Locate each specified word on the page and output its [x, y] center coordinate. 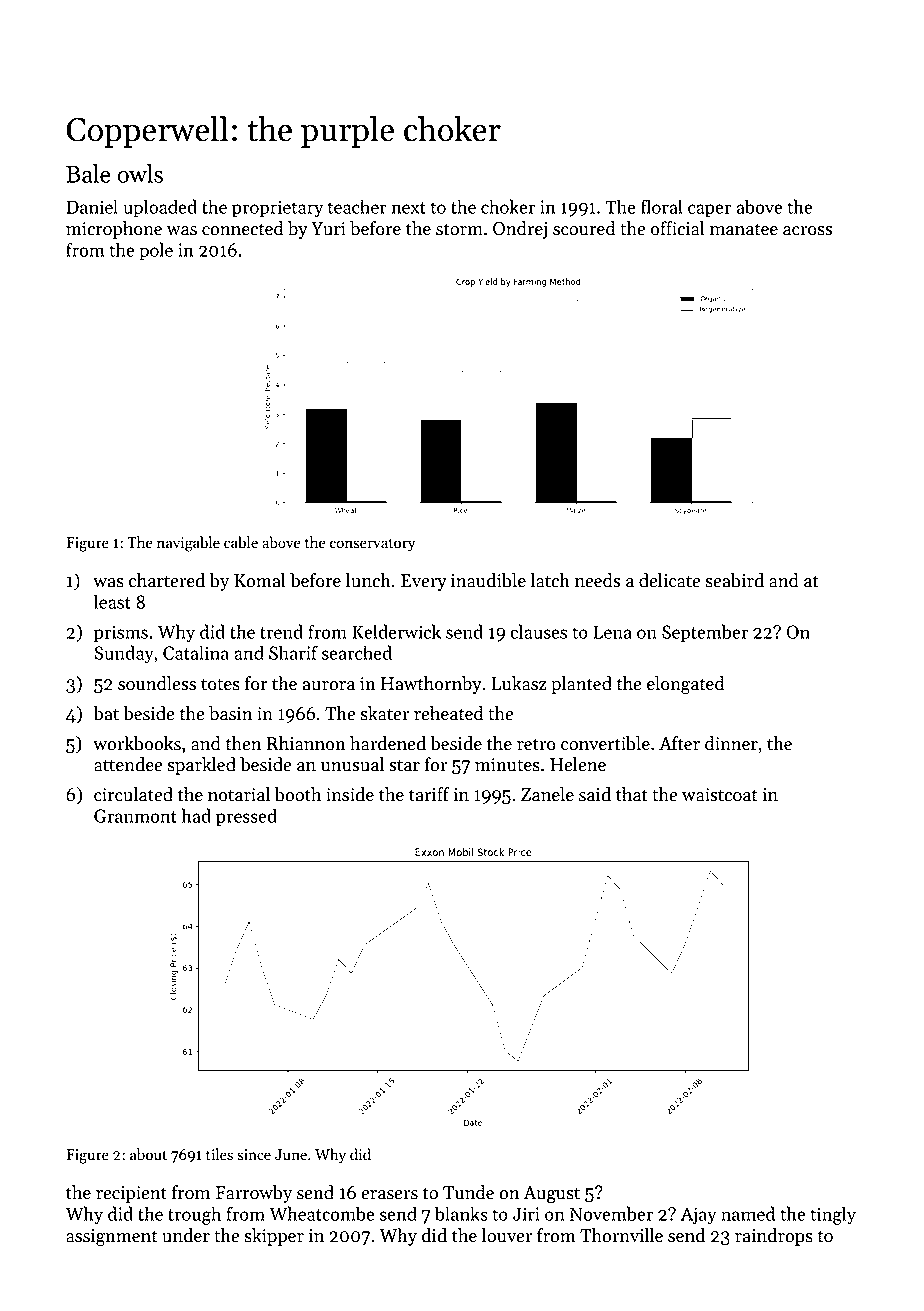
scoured [584, 228]
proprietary [277, 209]
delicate [669, 580]
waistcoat [719, 795]
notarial [239, 794]
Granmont [135, 816]
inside [350, 794]
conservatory [372, 544]
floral [661, 206]
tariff [429, 794]
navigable [188, 544]
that [632, 794]
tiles [219, 1154]
